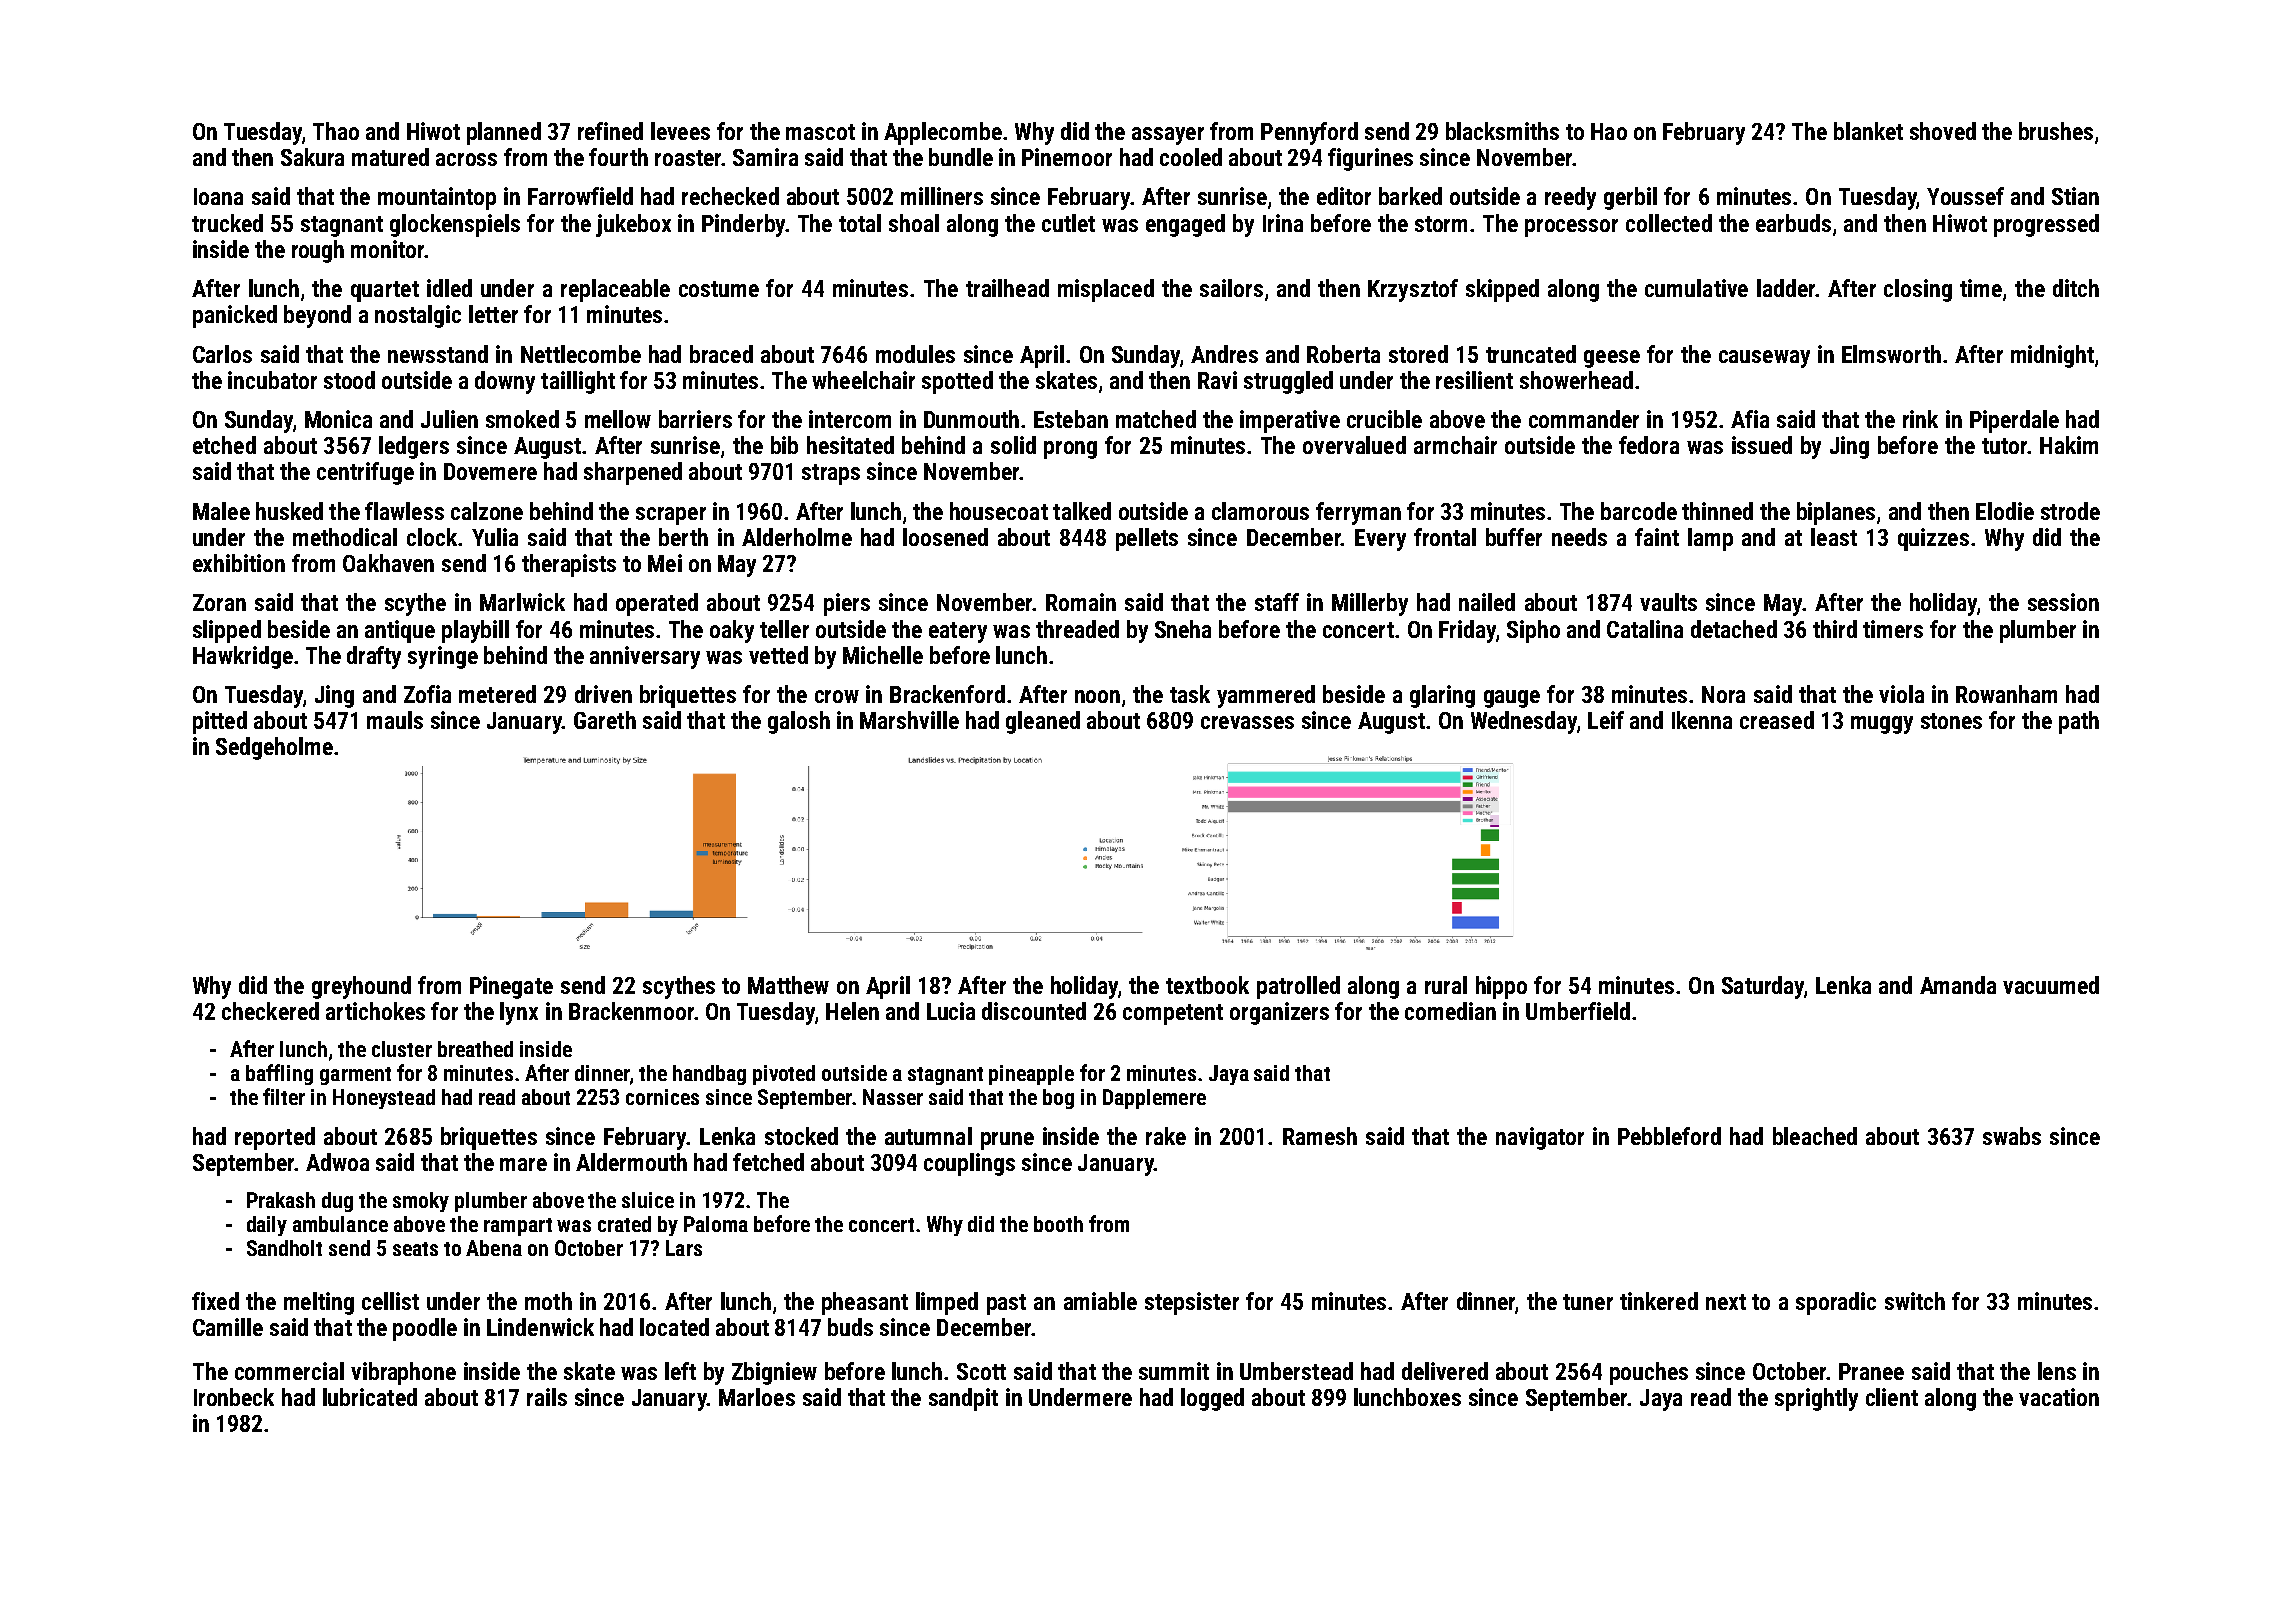 The width and height of the screenshot is (2292, 1620). I want to click on viola, so click(1901, 694).
